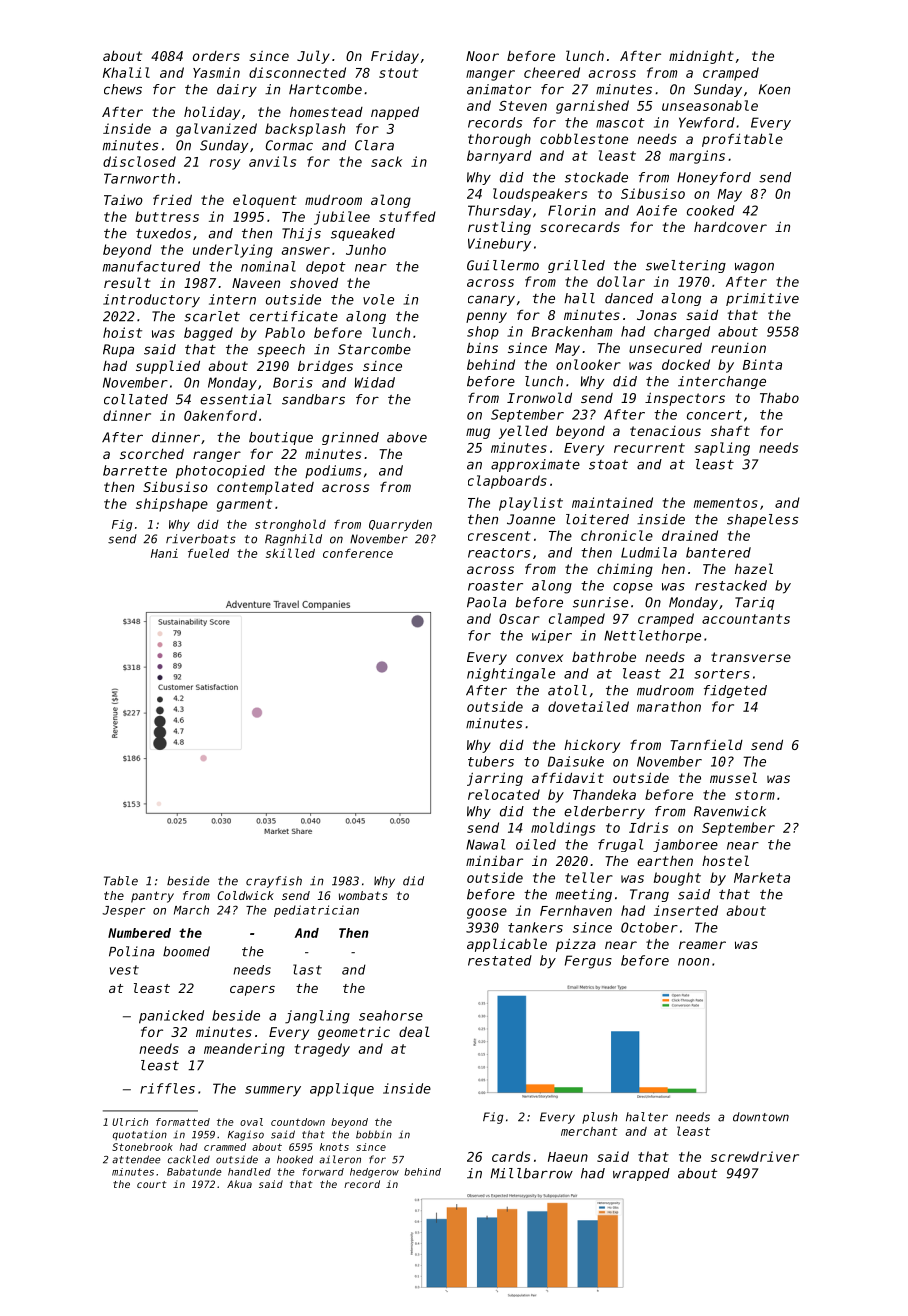  Describe the element at coordinates (507, 482) in the screenshot. I see `clapboards` at that location.
